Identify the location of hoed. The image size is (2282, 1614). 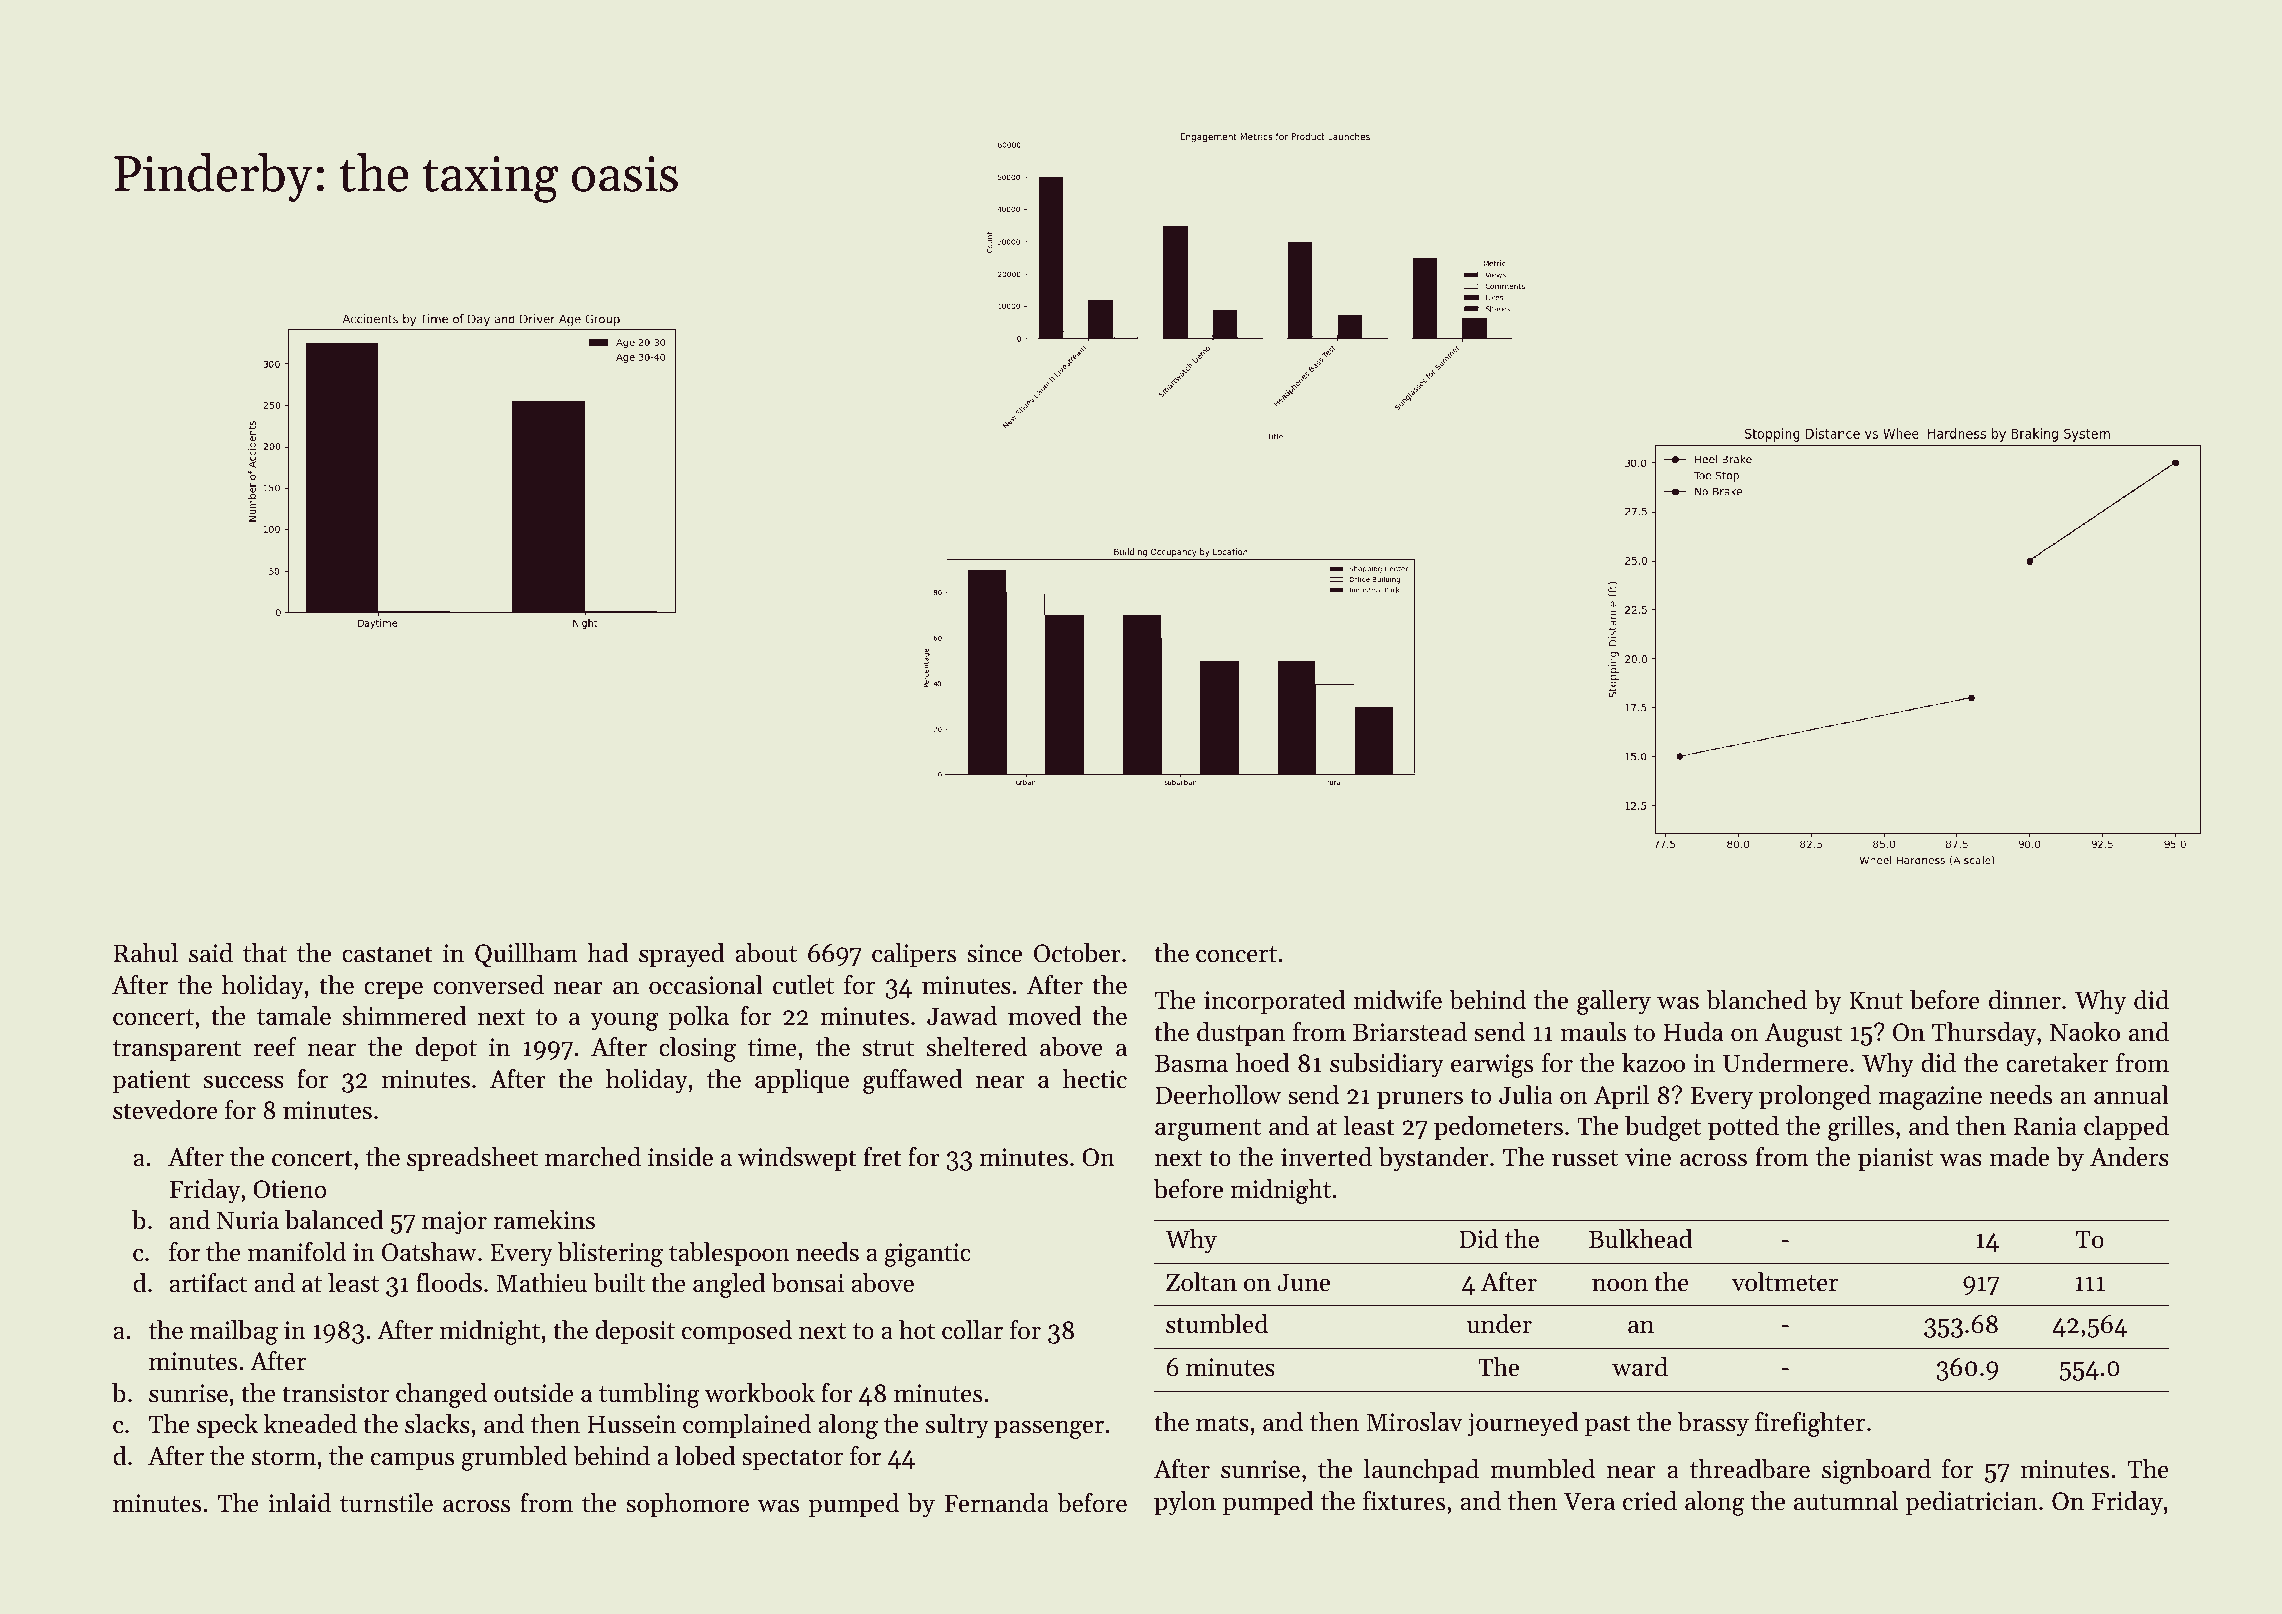
(1263, 1063).
